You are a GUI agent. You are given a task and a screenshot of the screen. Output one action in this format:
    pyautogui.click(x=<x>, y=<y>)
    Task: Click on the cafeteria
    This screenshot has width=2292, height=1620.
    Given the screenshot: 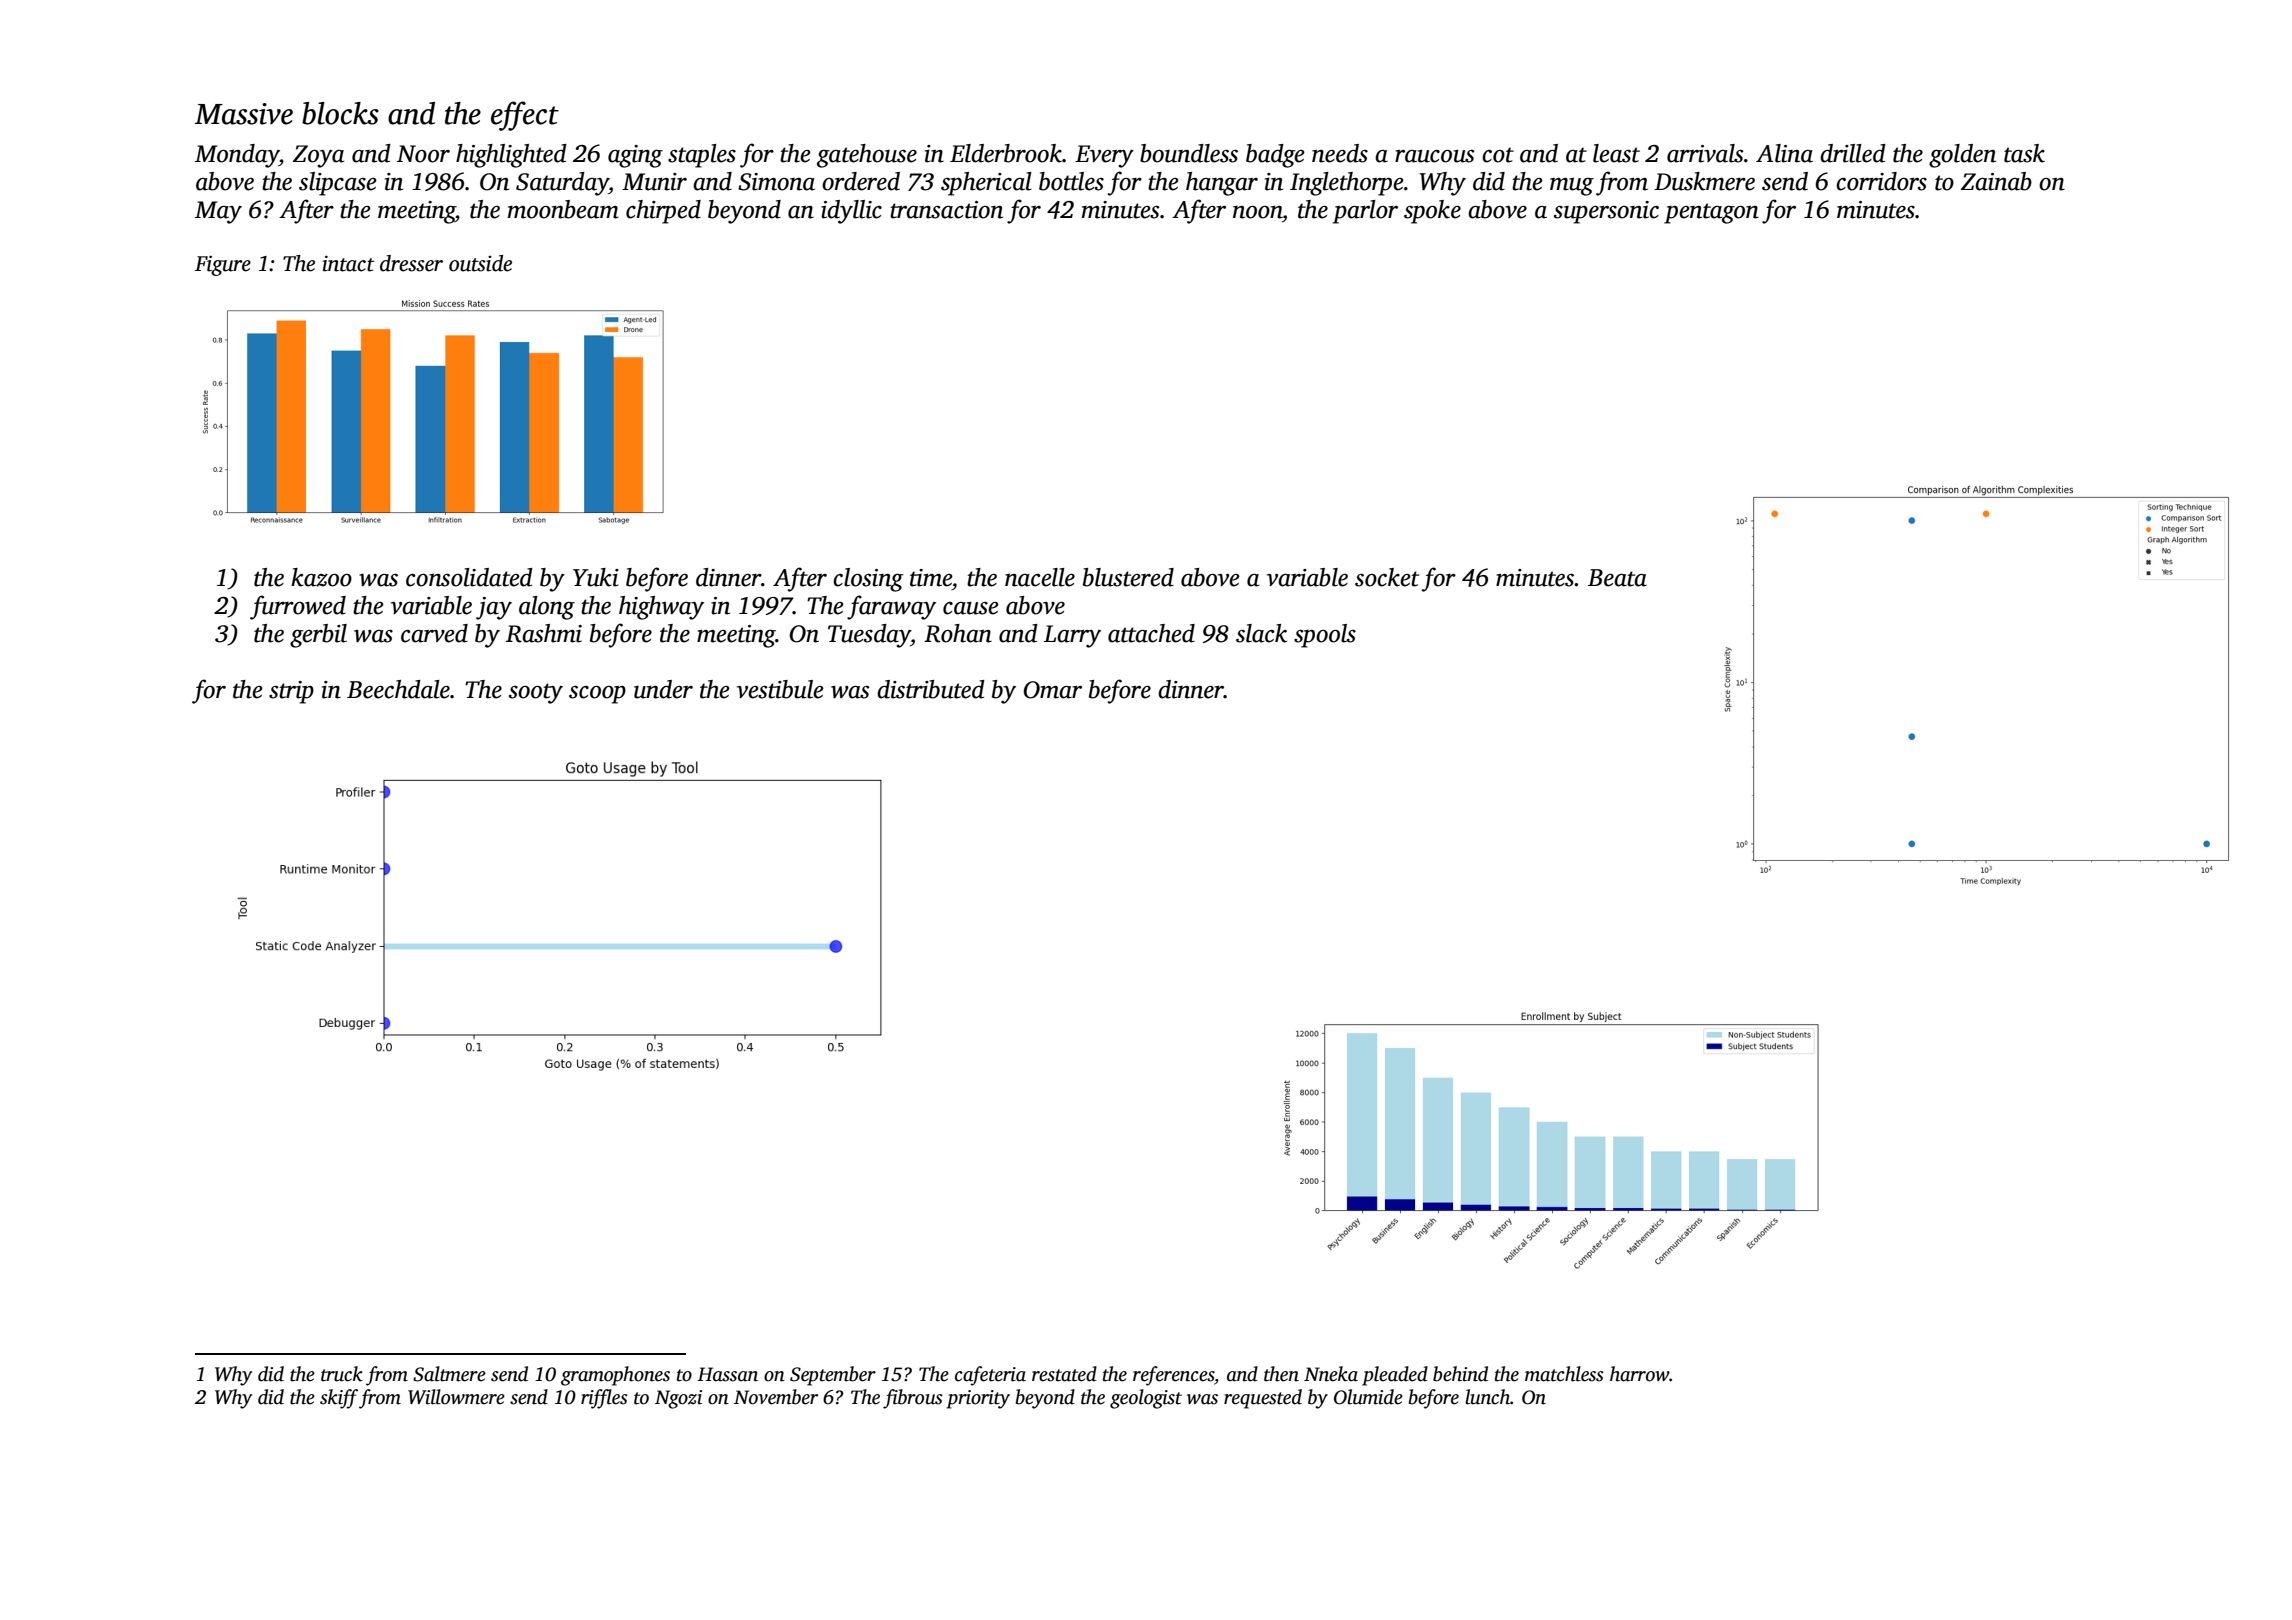 What is the action you would take?
    pyautogui.click(x=990, y=1376)
